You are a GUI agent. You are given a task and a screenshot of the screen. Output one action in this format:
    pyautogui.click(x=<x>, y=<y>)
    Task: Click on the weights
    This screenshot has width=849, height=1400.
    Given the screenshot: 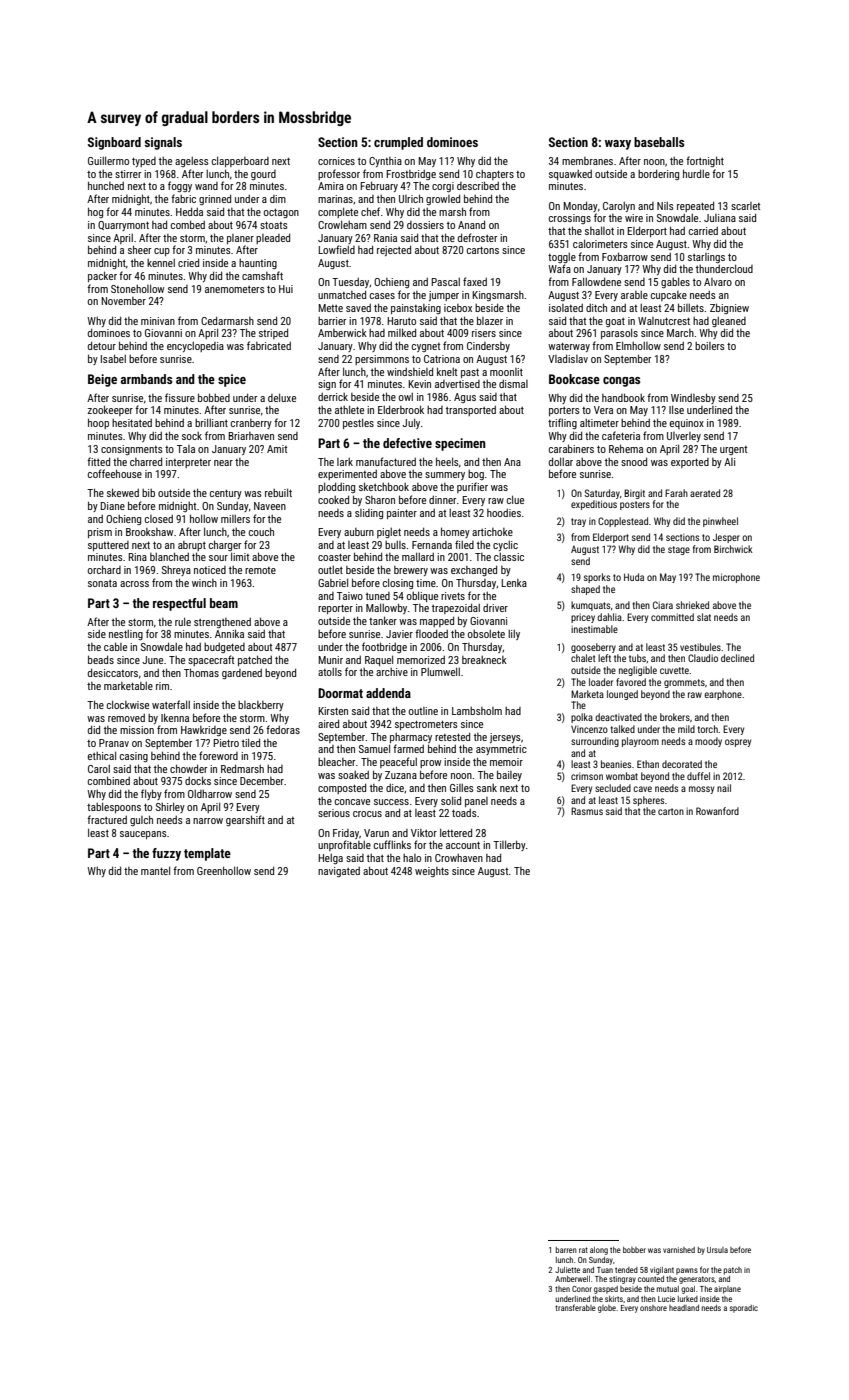 What is the action you would take?
    pyautogui.click(x=432, y=872)
